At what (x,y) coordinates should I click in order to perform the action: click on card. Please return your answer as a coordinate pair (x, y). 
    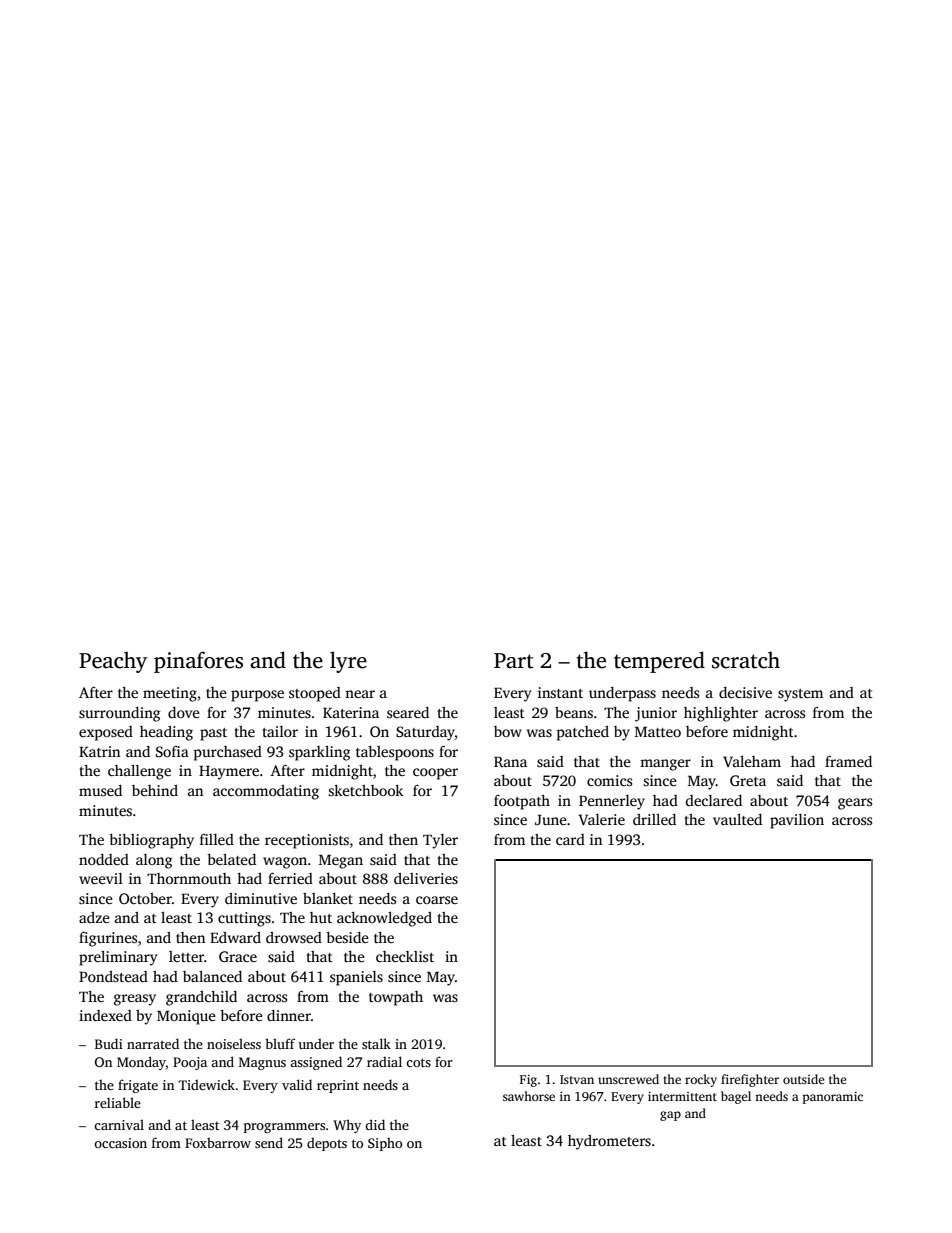
    Looking at the image, I should click on (570, 839).
